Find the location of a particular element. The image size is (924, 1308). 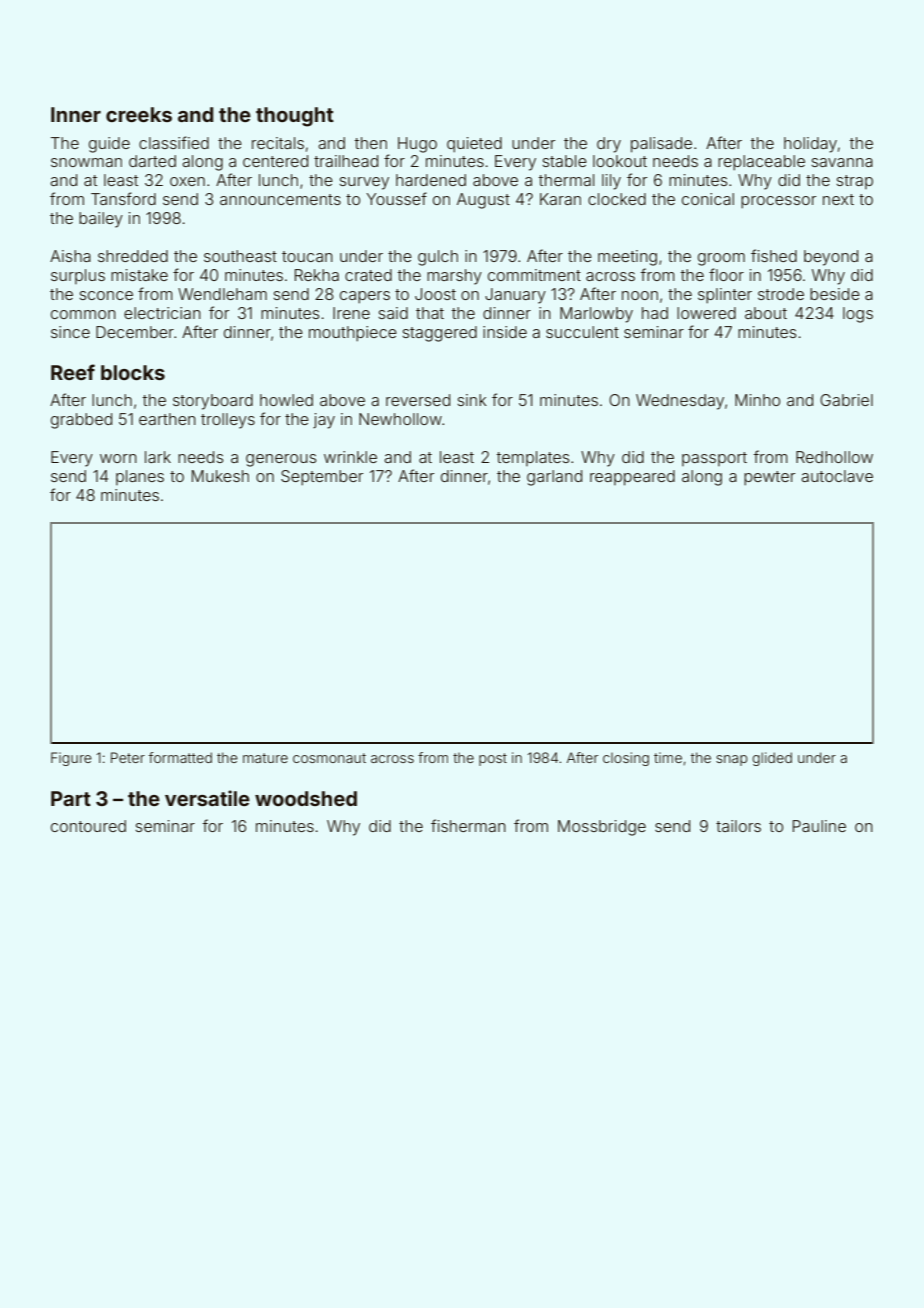

reappeared is located at coordinates (632, 478).
